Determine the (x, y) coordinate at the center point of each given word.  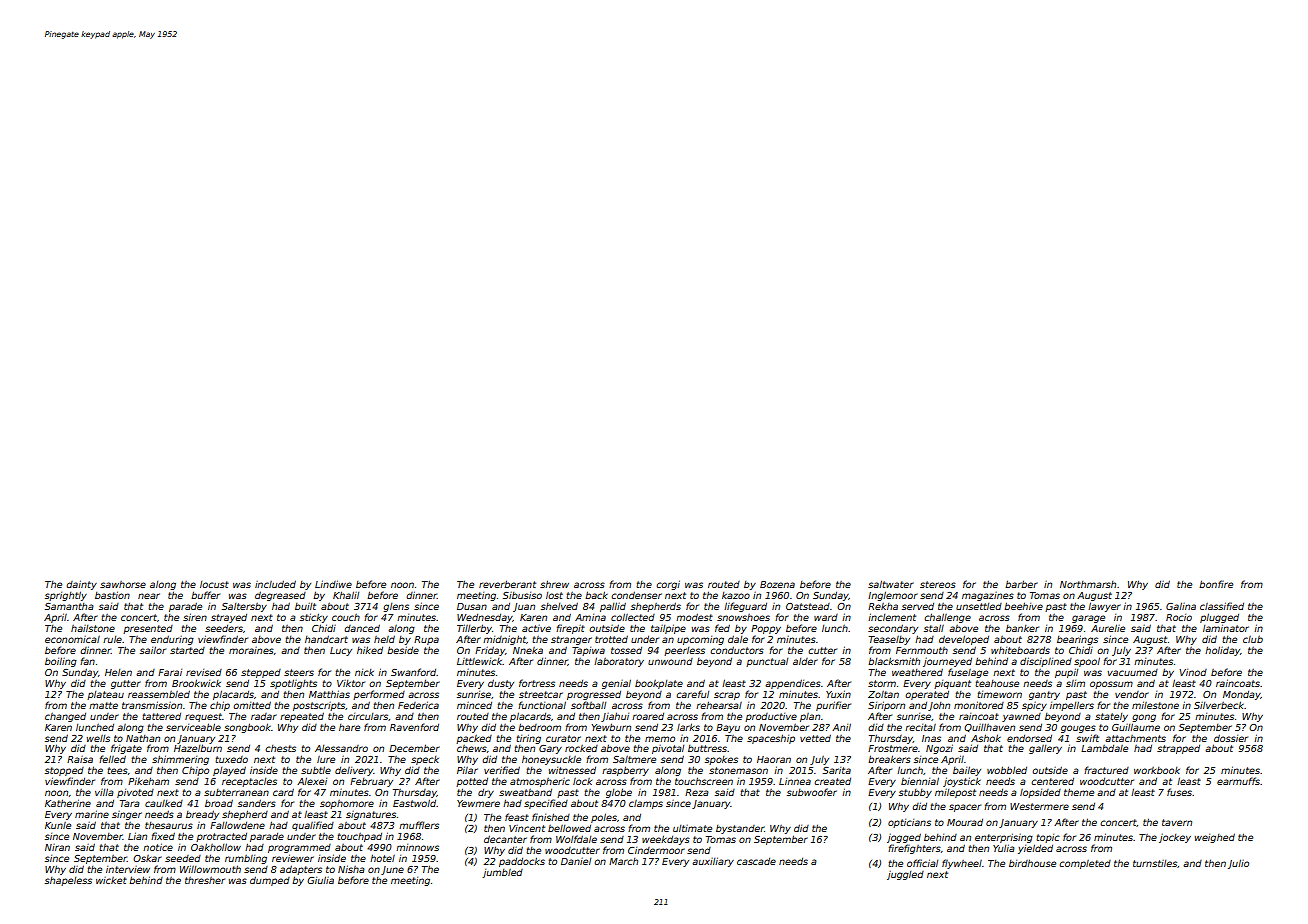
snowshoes (743, 617)
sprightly (66, 596)
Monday (1242, 695)
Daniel (576, 861)
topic (1048, 838)
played (229, 771)
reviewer (293, 858)
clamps (646, 804)
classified (1222, 606)
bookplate (659, 684)
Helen (118, 672)
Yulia (1004, 848)
